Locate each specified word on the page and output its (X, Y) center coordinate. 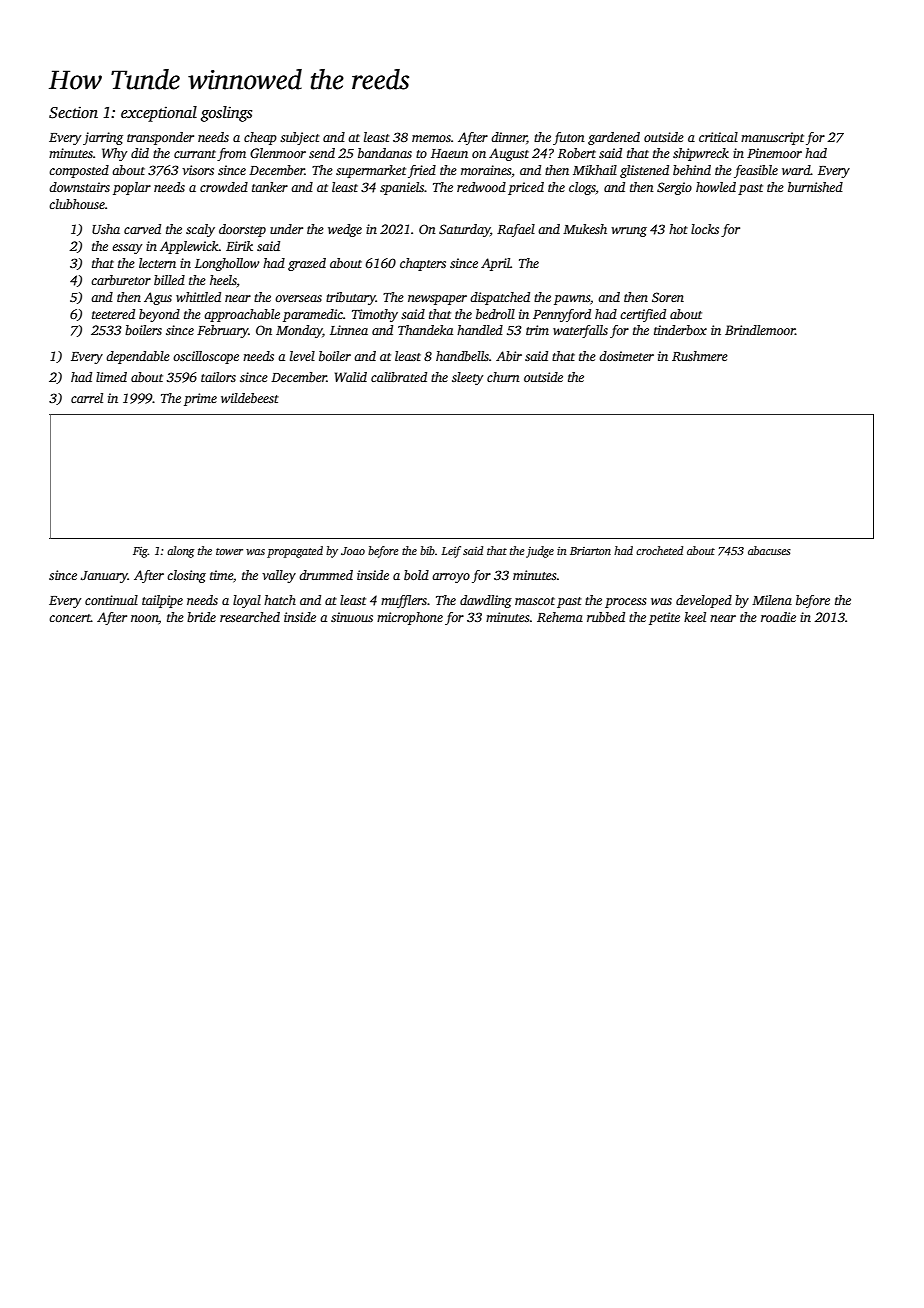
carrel (87, 398)
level (302, 356)
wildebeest (250, 398)
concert (70, 618)
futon (569, 138)
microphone (410, 618)
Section (73, 112)
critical (718, 137)
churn (503, 377)
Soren (668, 297)
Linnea (349, 330)
